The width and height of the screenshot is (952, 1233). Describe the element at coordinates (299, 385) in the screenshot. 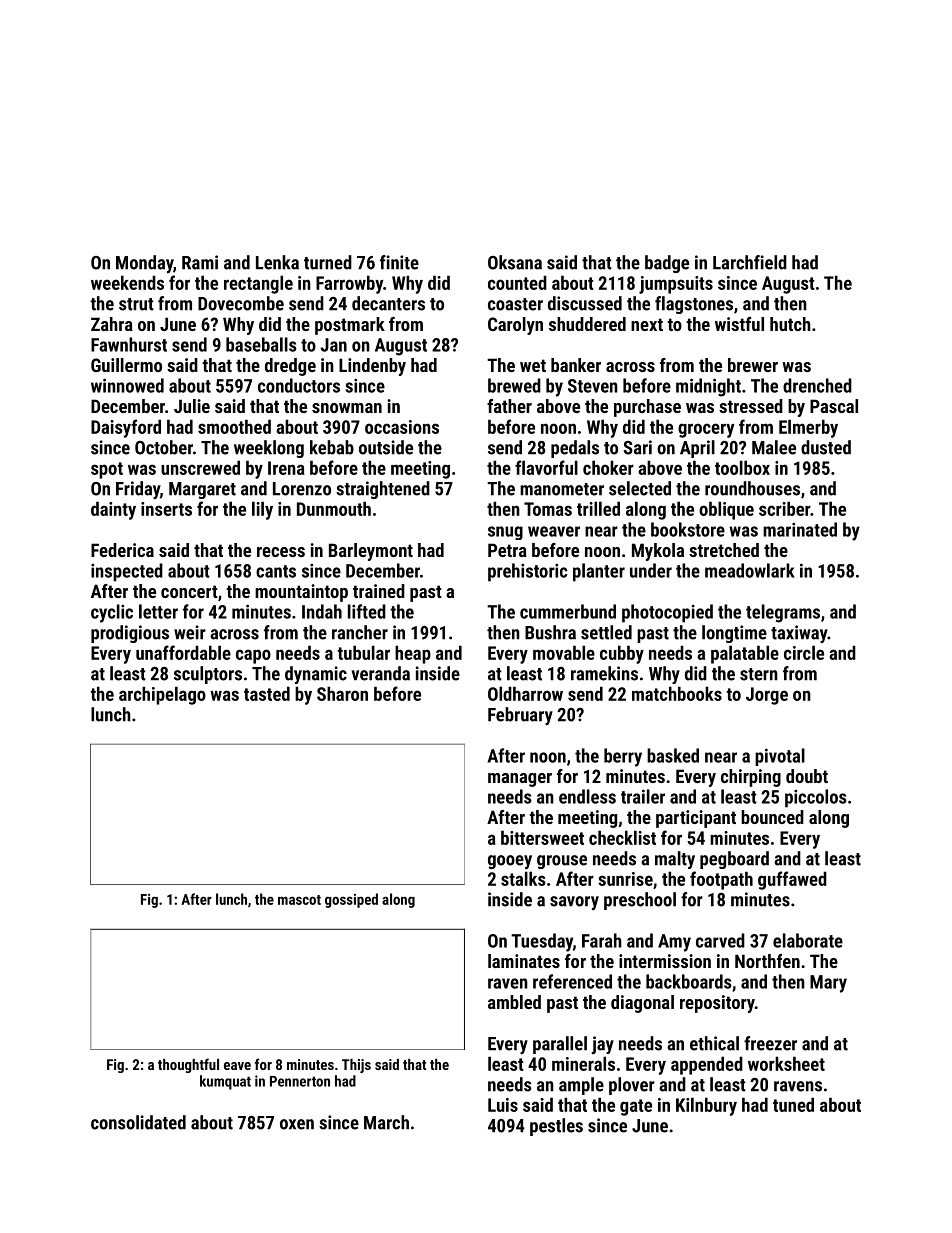

I see `conductors` at that location.
